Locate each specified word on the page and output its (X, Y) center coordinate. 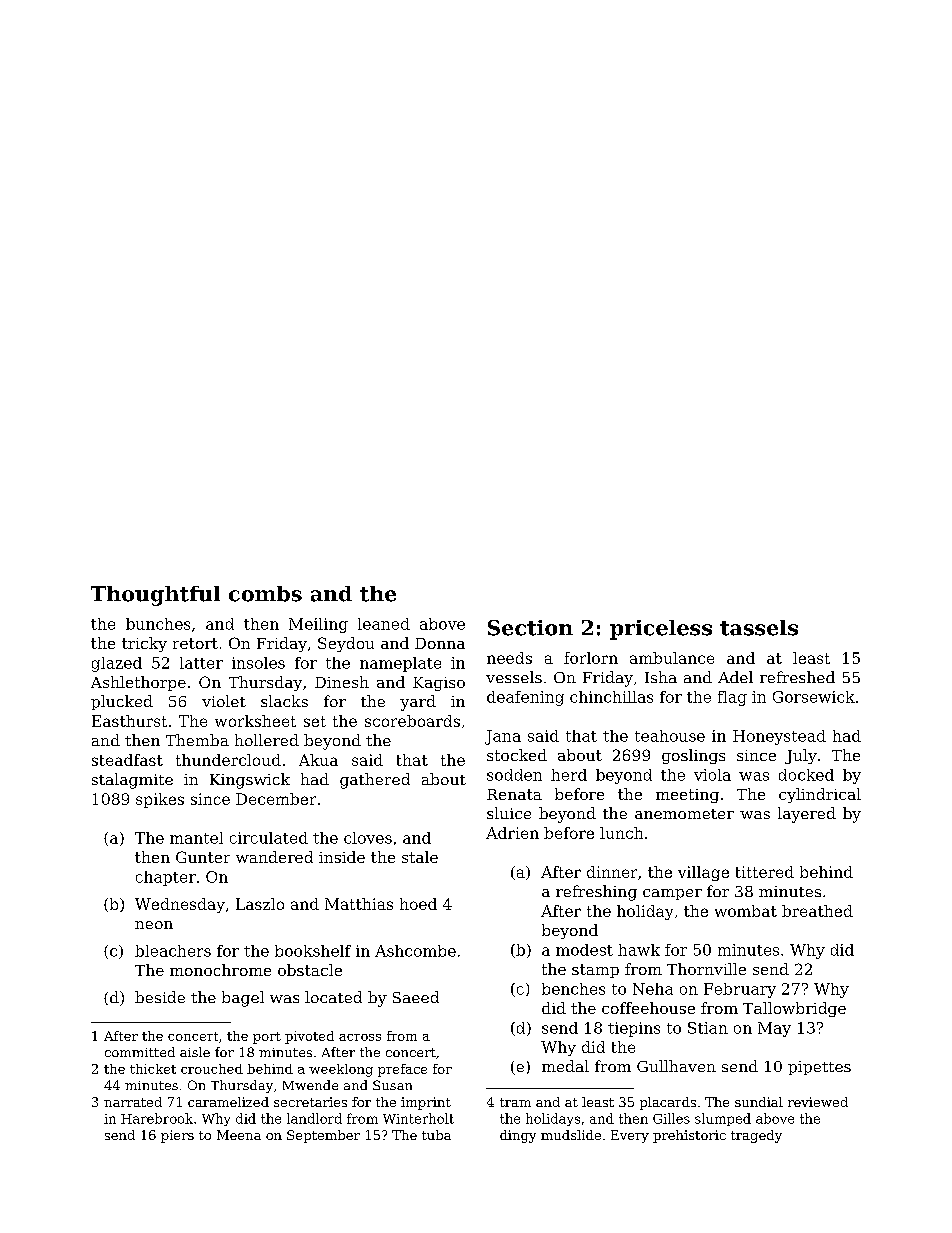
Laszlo (260, 904)
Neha (653, 989)
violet (224, 701)
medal (565, 1066)
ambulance (672, 658)
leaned (384, 624)
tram (515, 1102)
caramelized (228, 1102)
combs (265, 594)
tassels (759, 628)
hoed (418, 904)
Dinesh (342, 682)
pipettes (819, 1068)
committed (140, 1052)
